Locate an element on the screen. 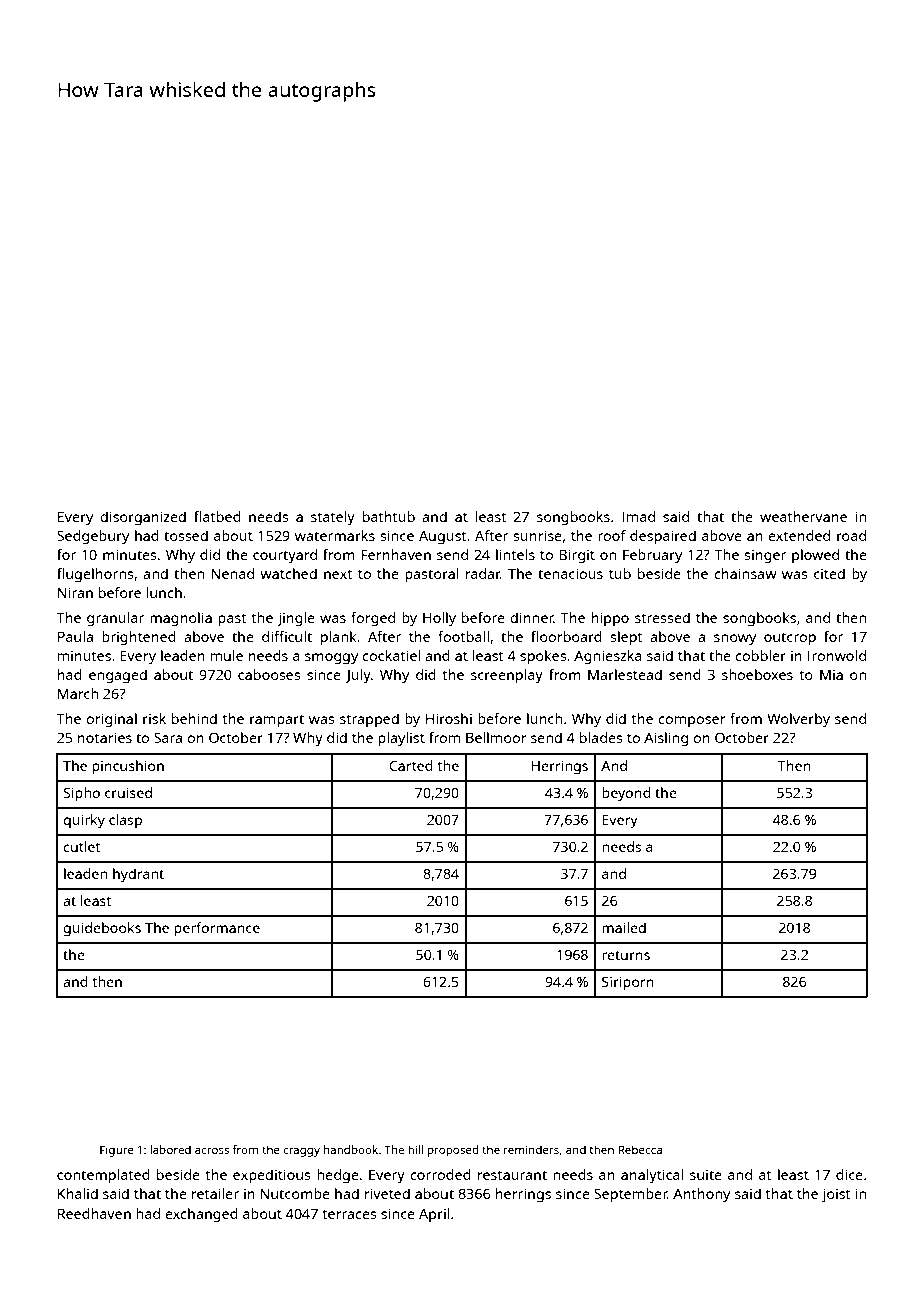 Image resolution: width=924 pixels, height=1308 pixels. guidebooks is located at coordinates (102, 929).
